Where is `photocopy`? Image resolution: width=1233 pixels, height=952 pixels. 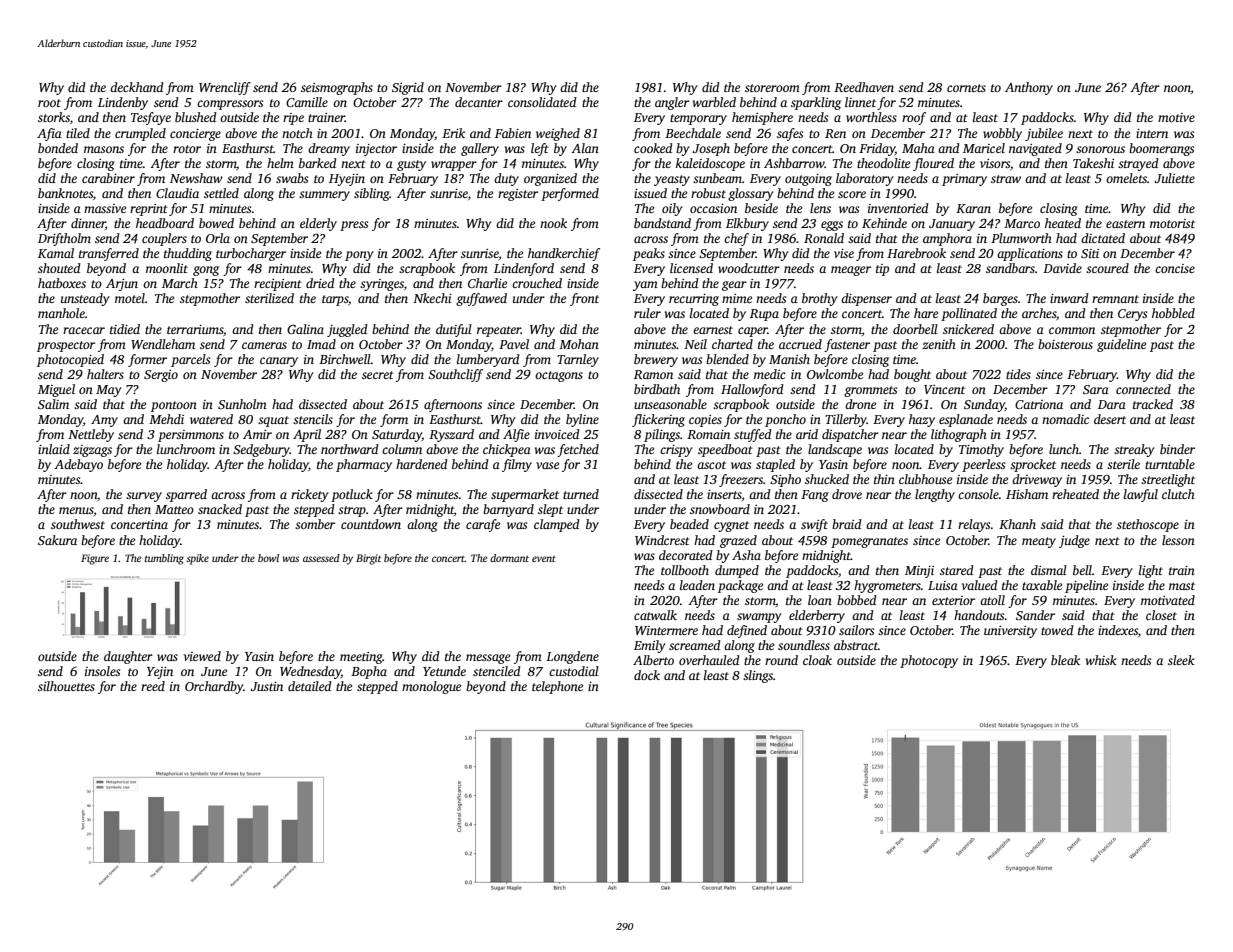
photocopy is located at coordinates (929, 661).
